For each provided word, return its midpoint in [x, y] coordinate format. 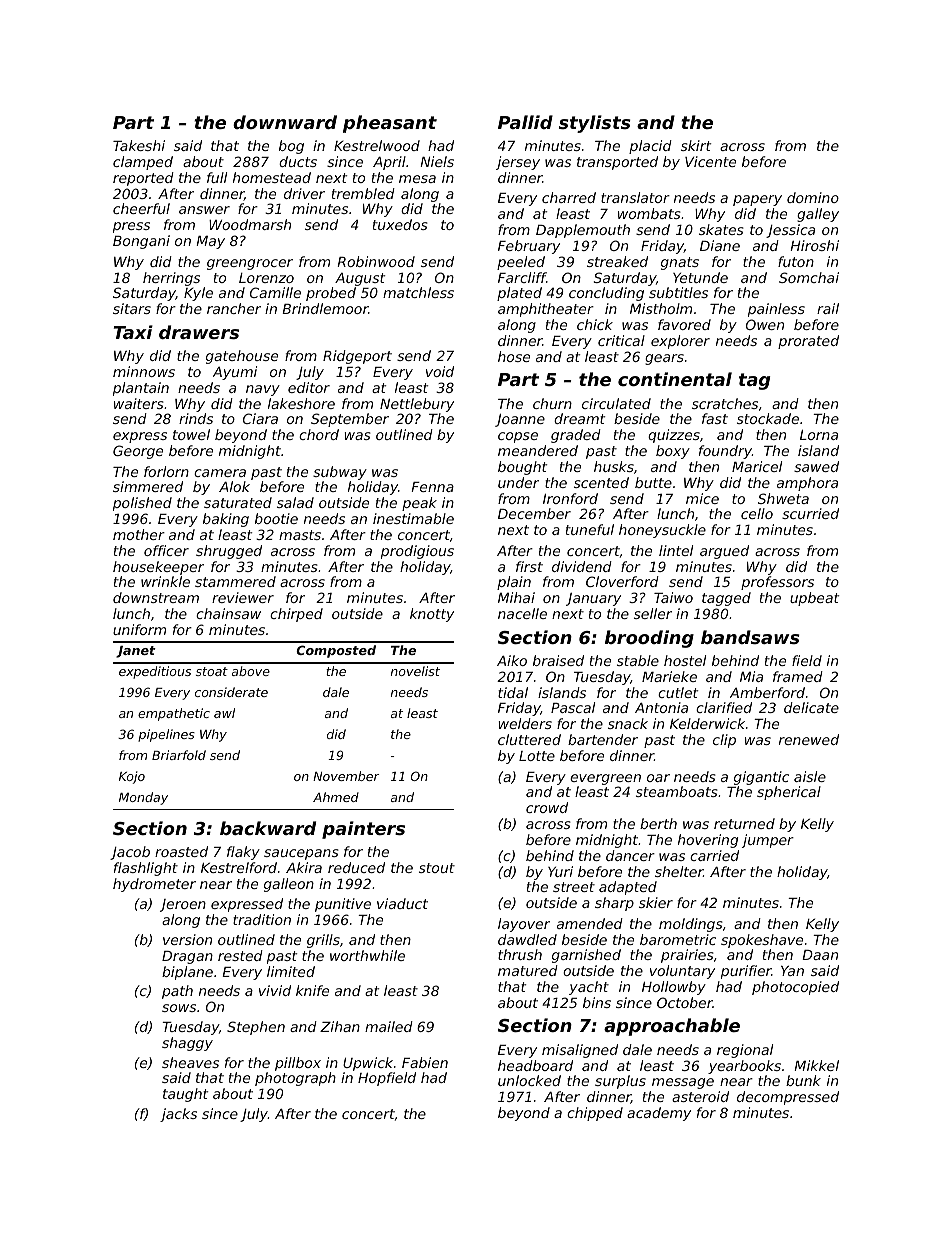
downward [285, 122]
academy [659, 1114]
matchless [418, 292]
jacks [178, 1115]
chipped [595, 1114]
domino [813, 197]
